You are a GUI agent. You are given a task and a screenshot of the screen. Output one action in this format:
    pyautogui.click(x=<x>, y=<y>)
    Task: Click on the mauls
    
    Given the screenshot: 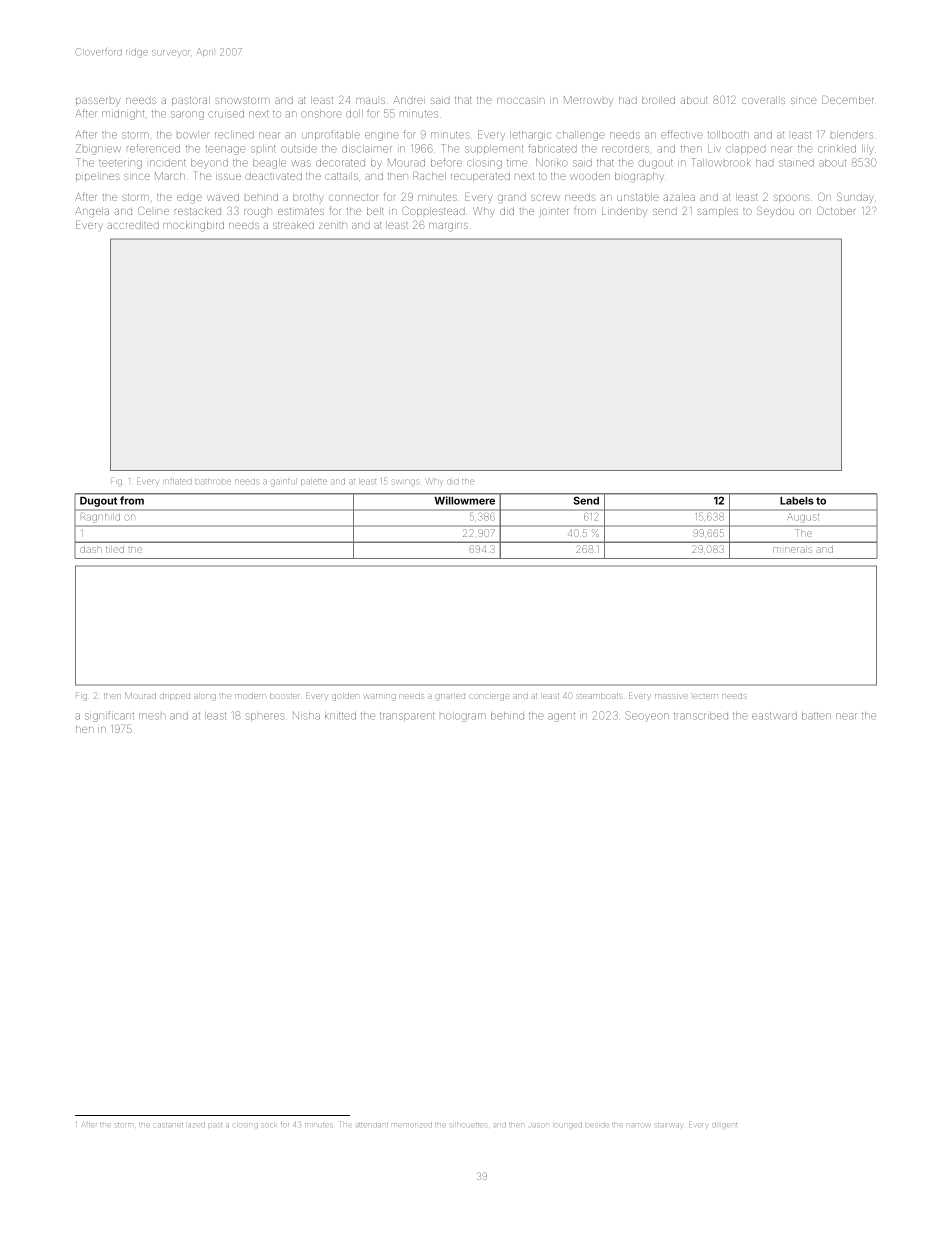 What is the action you would take?
    pyautogui.click(x=370, y=101)
